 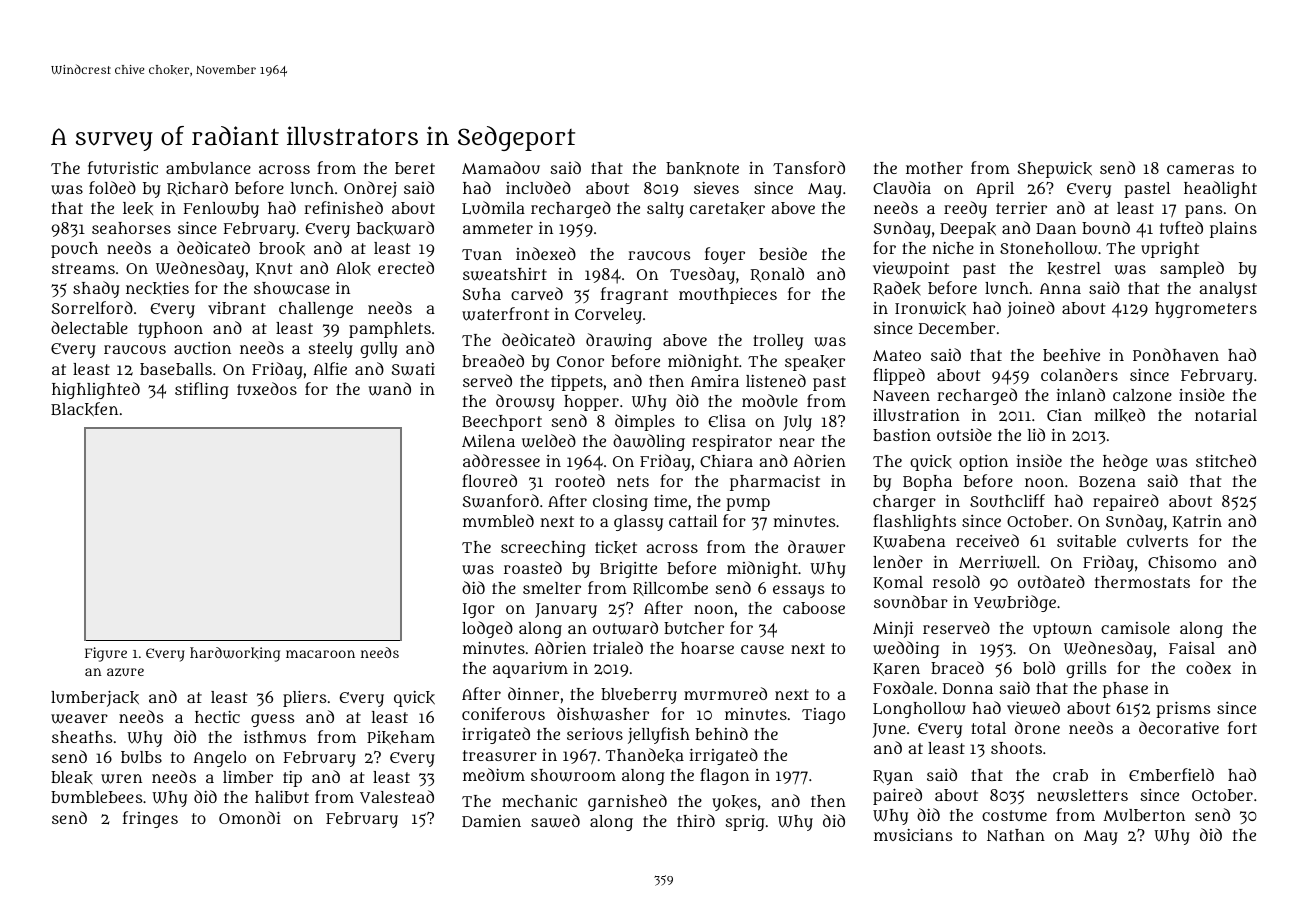 I want to click on Ondrej, so click(x=370, y=189).
